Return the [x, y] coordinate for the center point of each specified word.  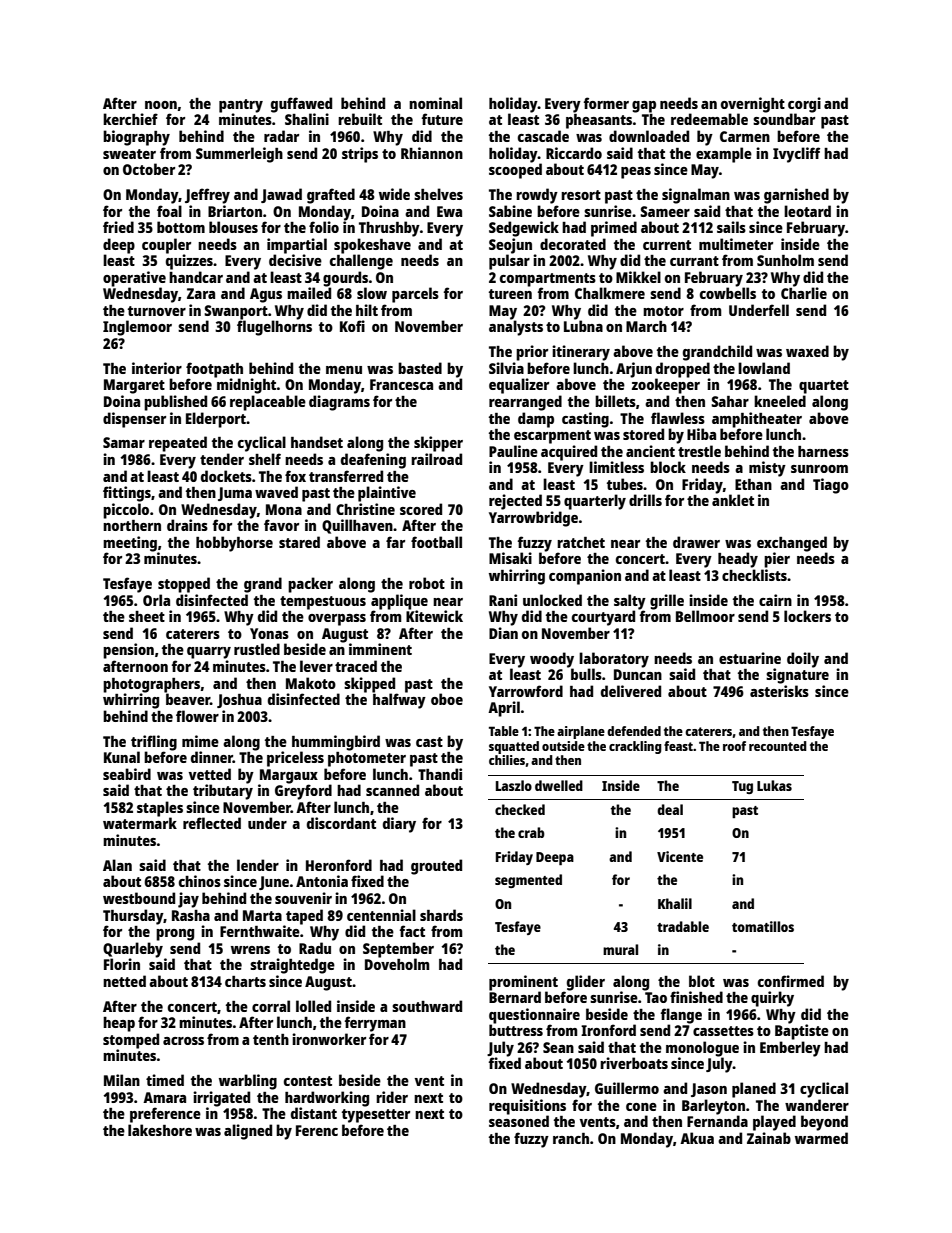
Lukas [774, 785]
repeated [178, 444]
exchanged [792, 544]
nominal [435, 103]
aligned [248, 1132]
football [436, 542]
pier [777, 560]
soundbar [784, 119]
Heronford [339, 865]
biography [136, 138]
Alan [117, 865]
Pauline [513, 451]
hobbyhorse [234, 544]
